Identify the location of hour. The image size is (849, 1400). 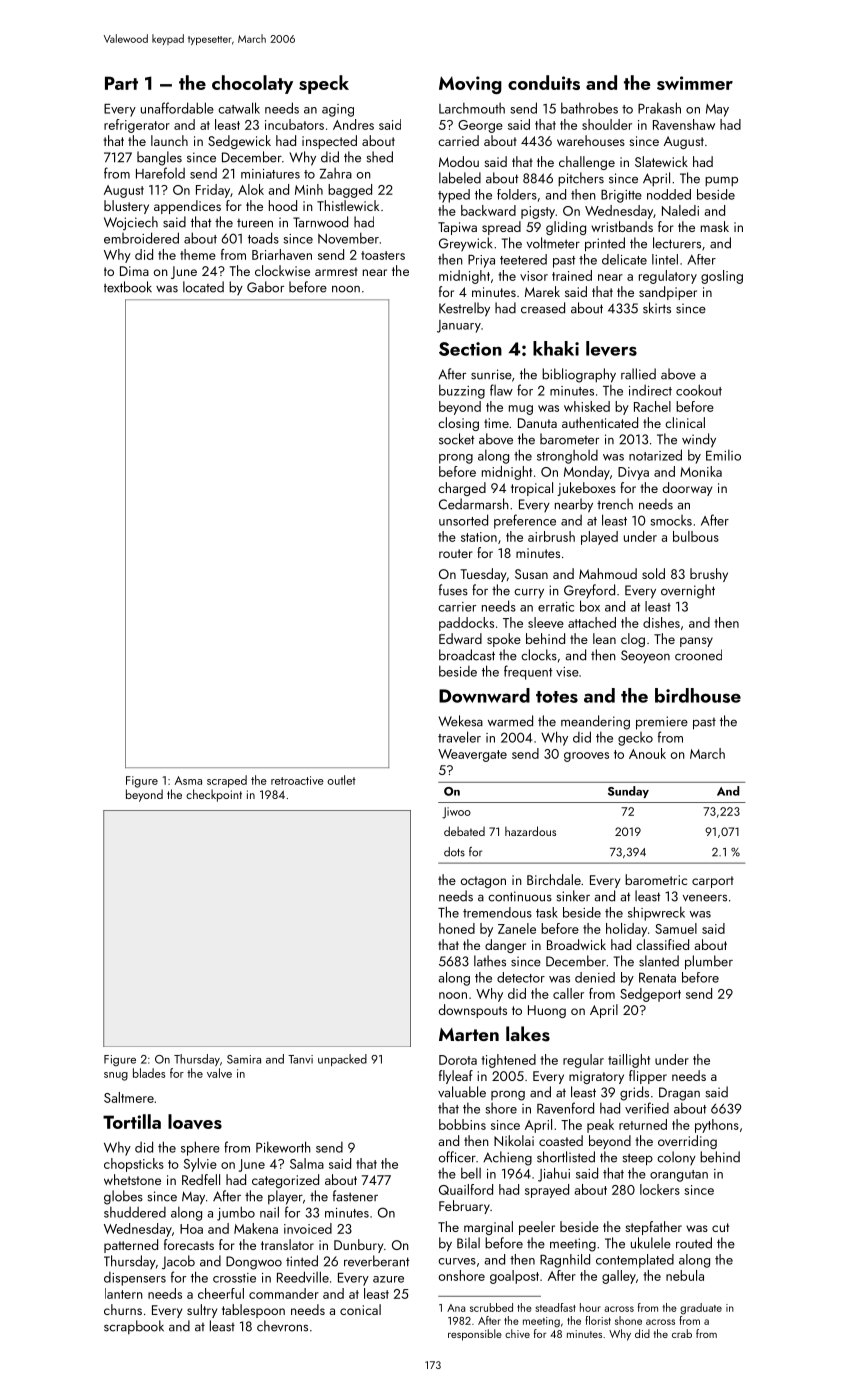
(590, 1307).
